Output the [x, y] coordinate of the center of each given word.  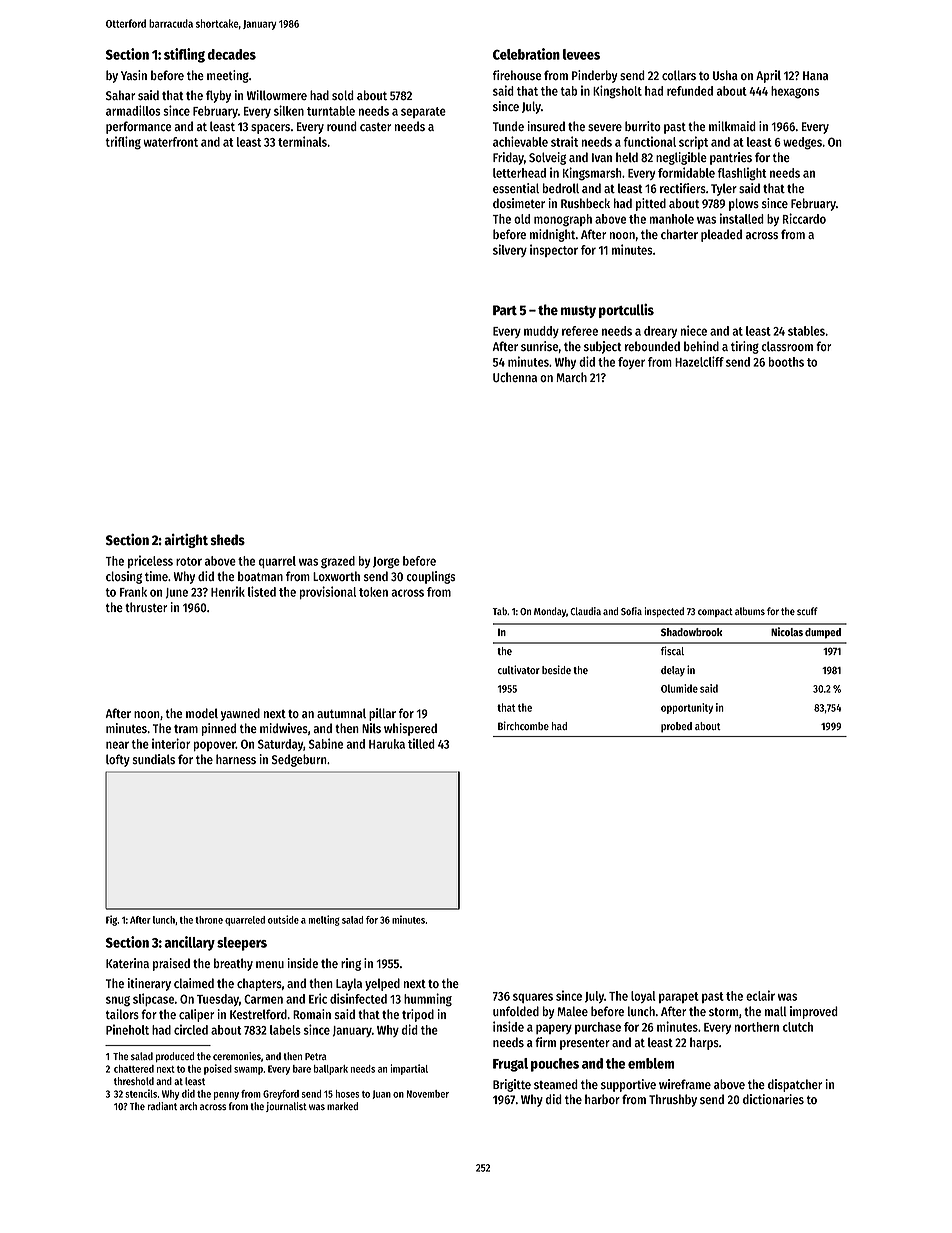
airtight [186, 541]
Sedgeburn [299, 760]
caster [375, 127]
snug [118, 1001]
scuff [807, 611]
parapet [679, 997]
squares [533, 998]
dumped [823, 633]
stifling [184, 55]
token [373, 592]
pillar [382, 714]
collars [679, 75]
